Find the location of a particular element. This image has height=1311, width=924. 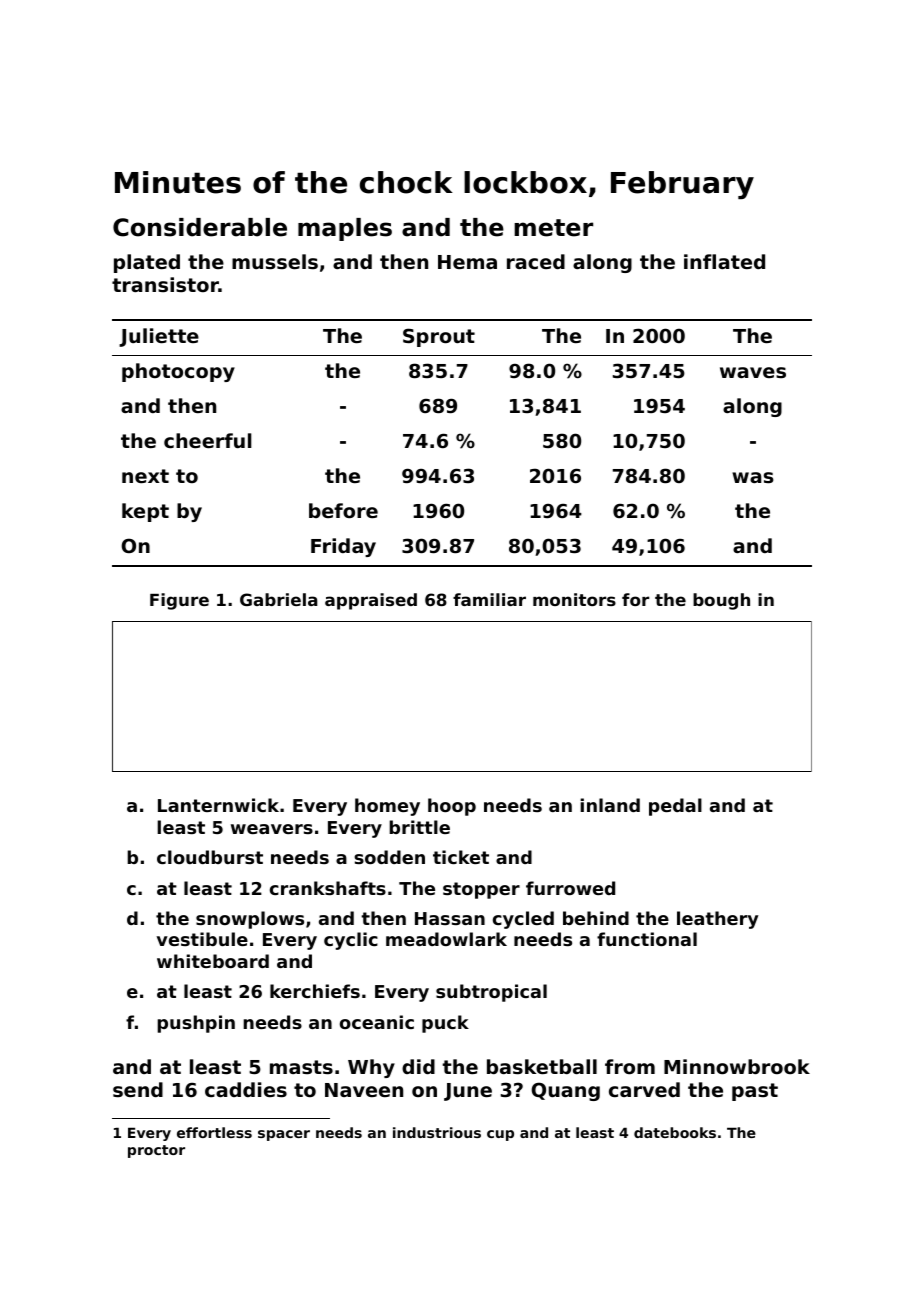

photocopy is located at coordinates (178, 372).
